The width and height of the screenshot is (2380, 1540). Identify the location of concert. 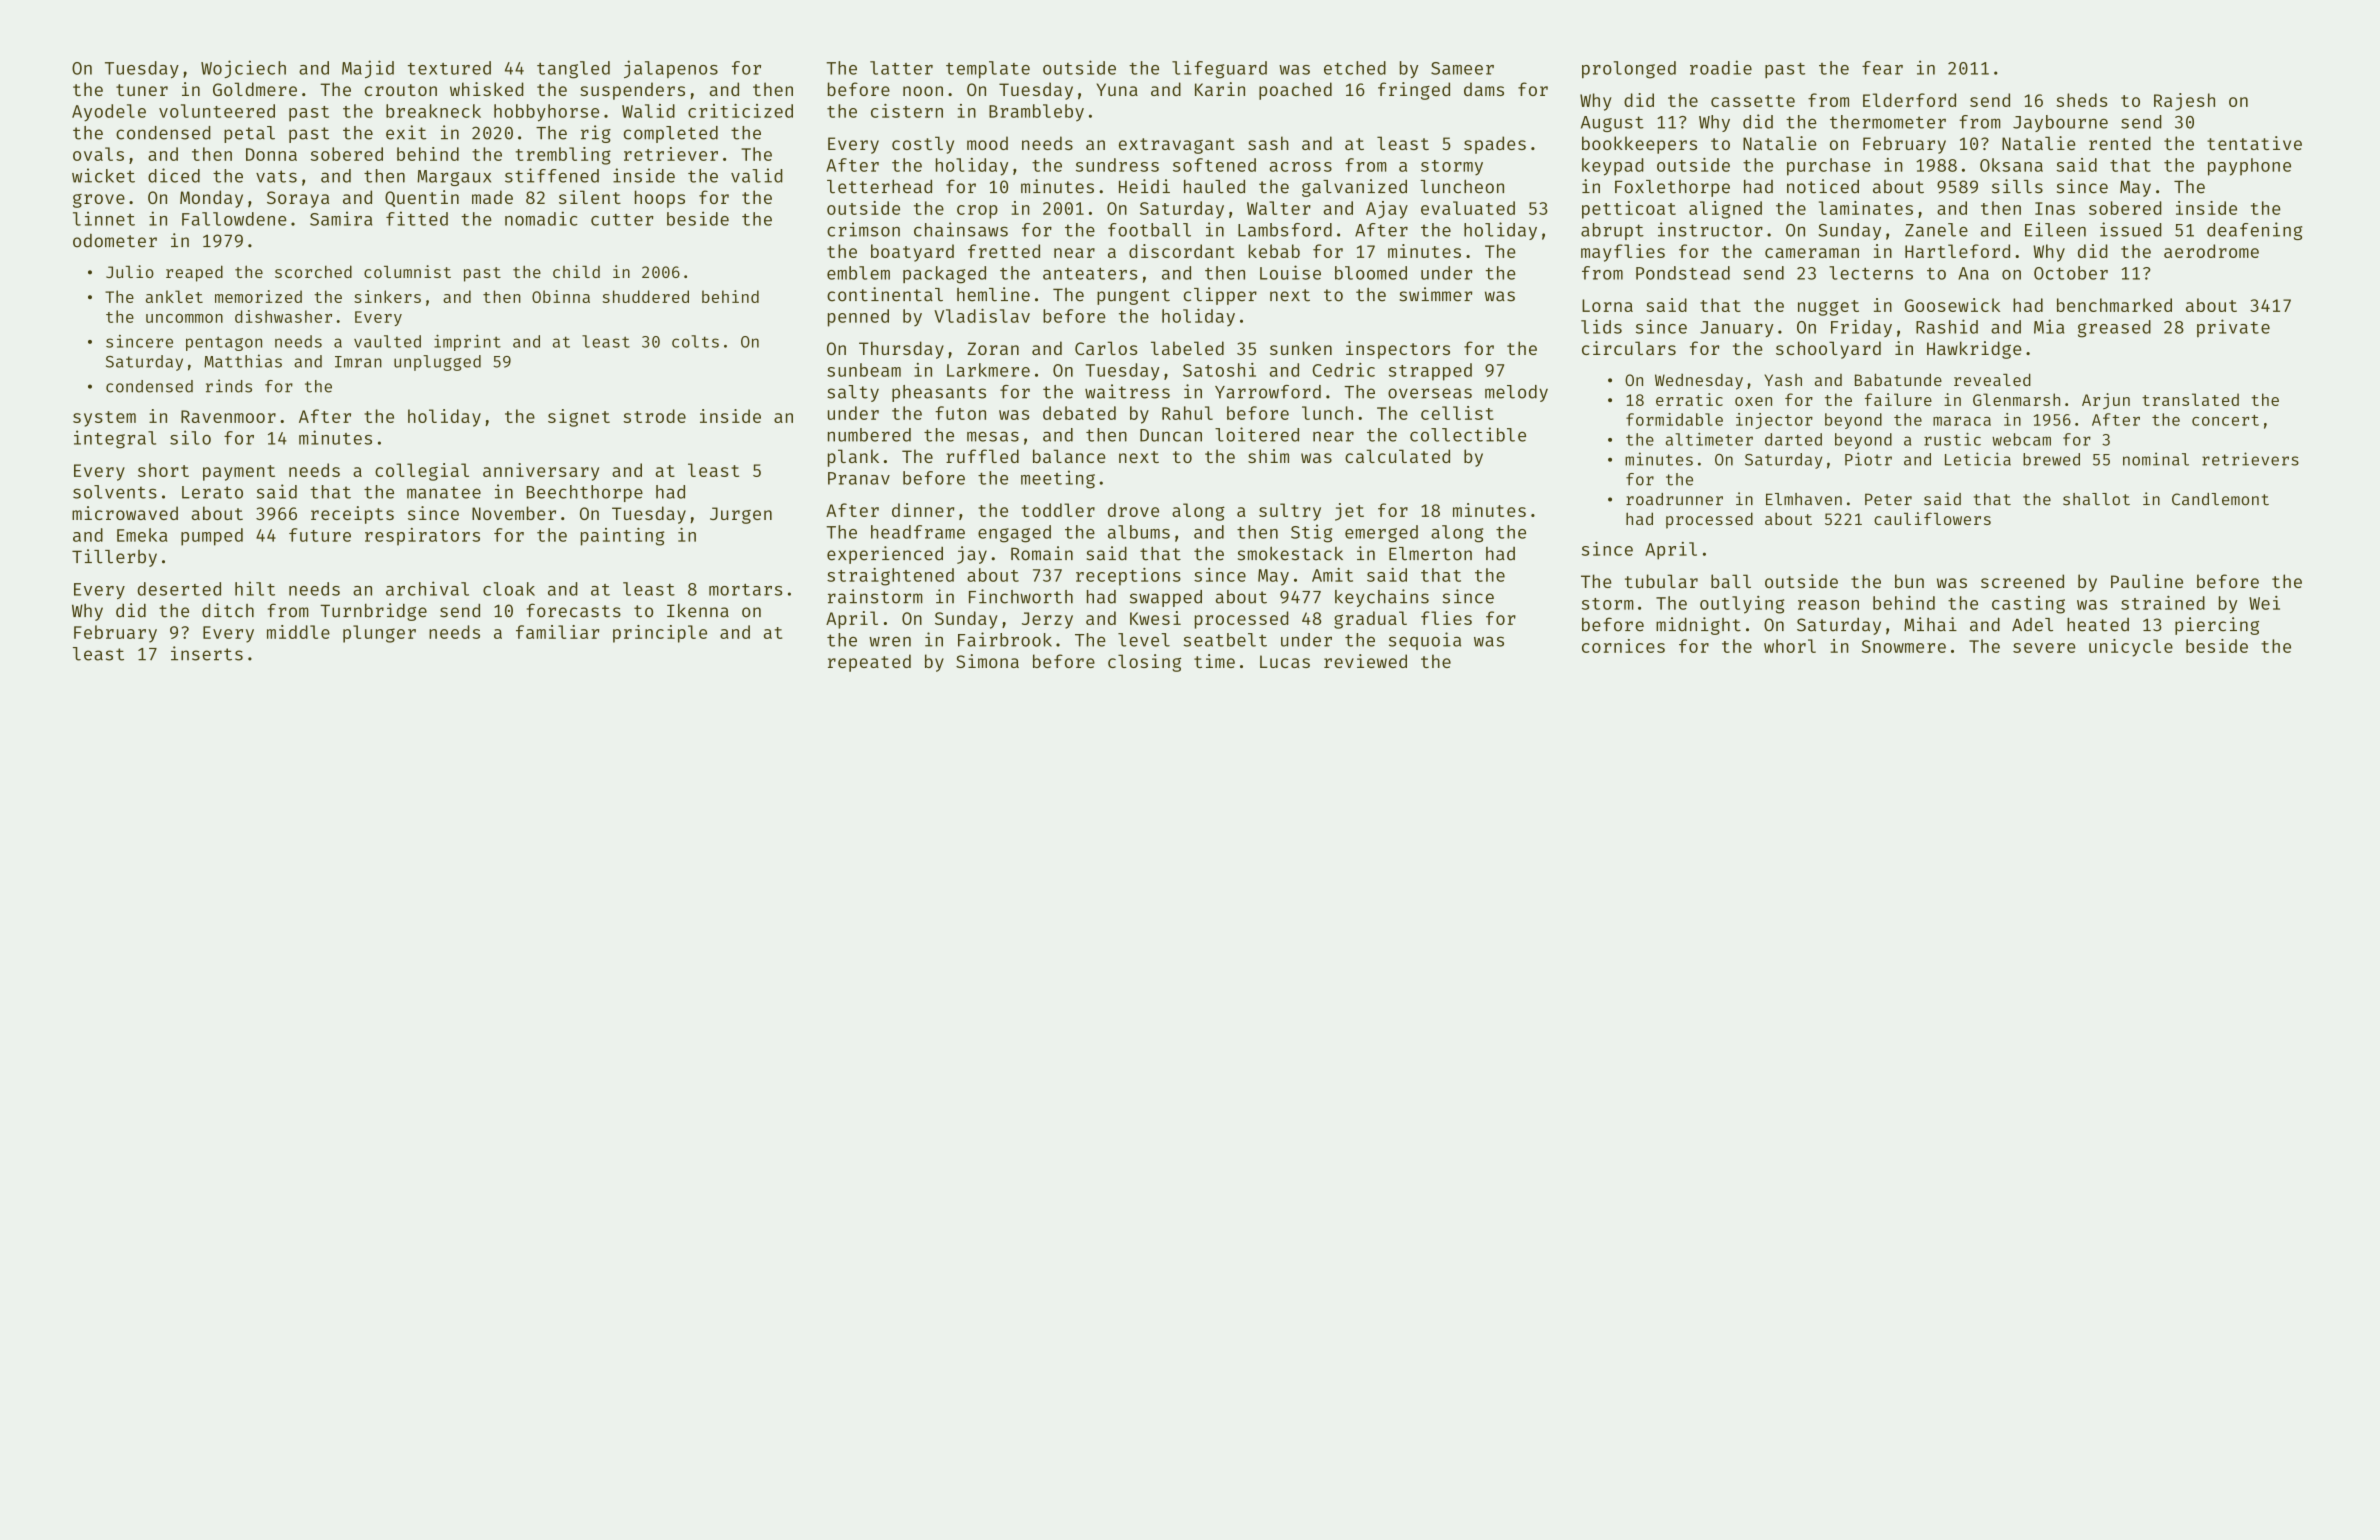
(2225, 420).
